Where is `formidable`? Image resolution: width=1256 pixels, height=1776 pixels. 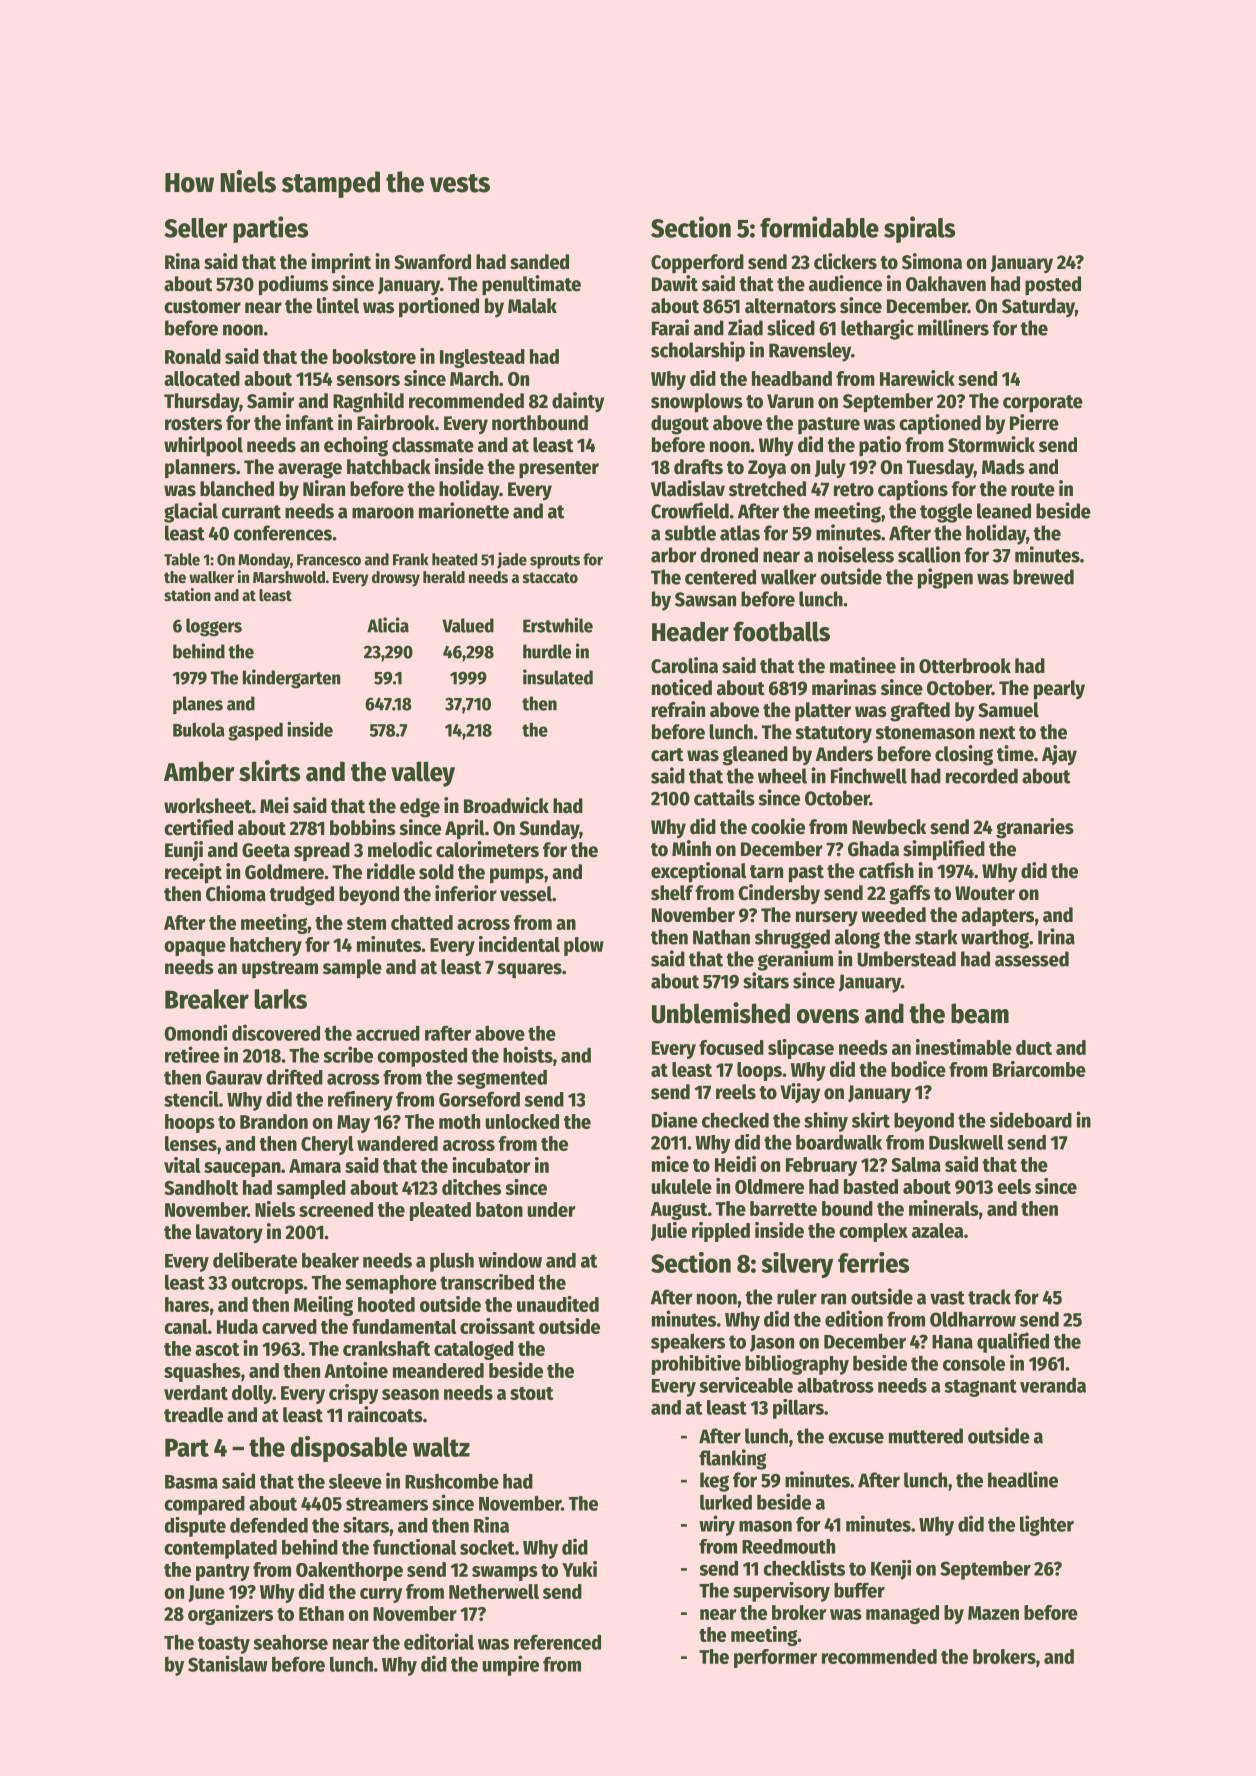
formidable is located at coordinates (819, 227).
